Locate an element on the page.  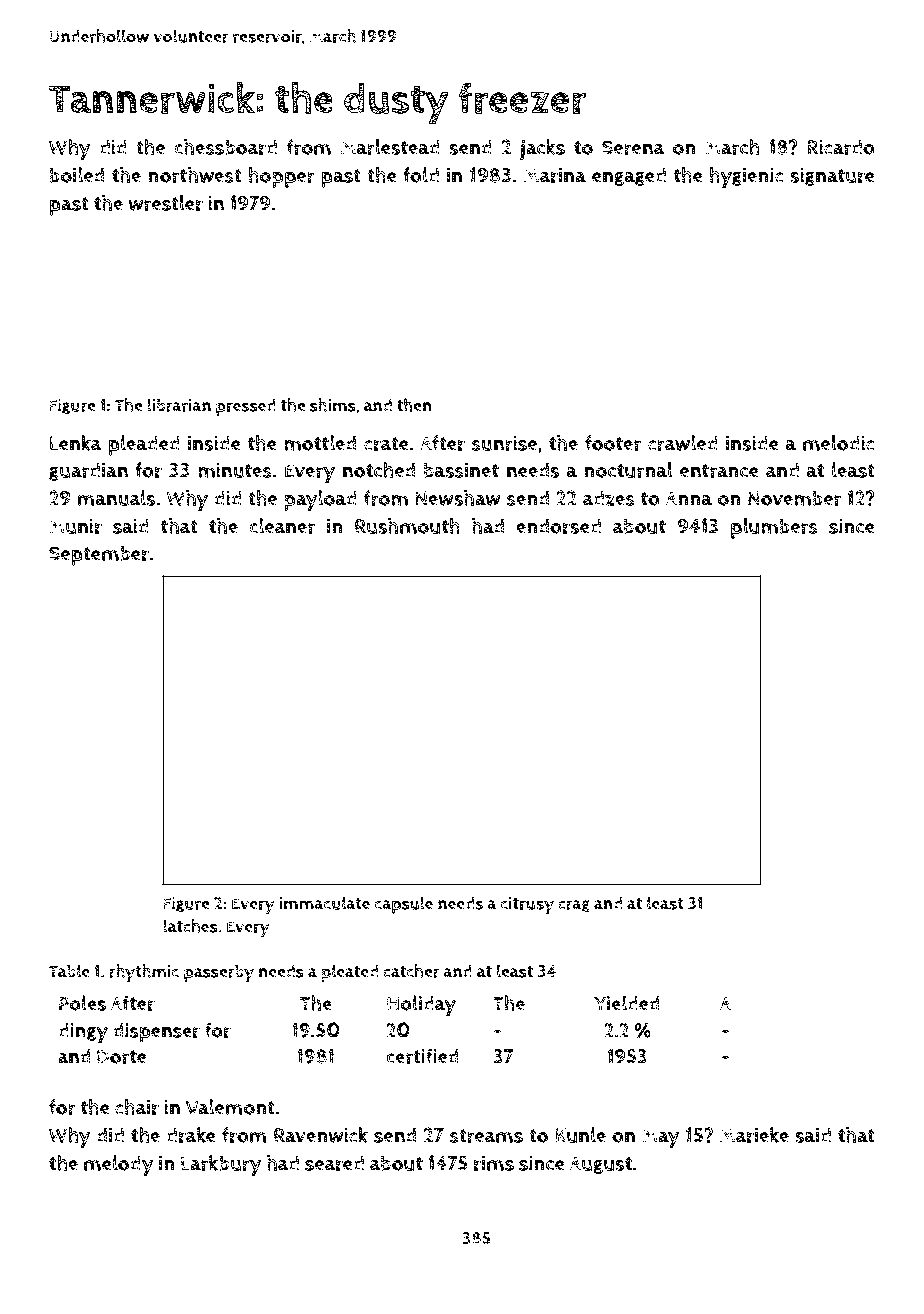
librarian is located at coordinates (179, 405).
